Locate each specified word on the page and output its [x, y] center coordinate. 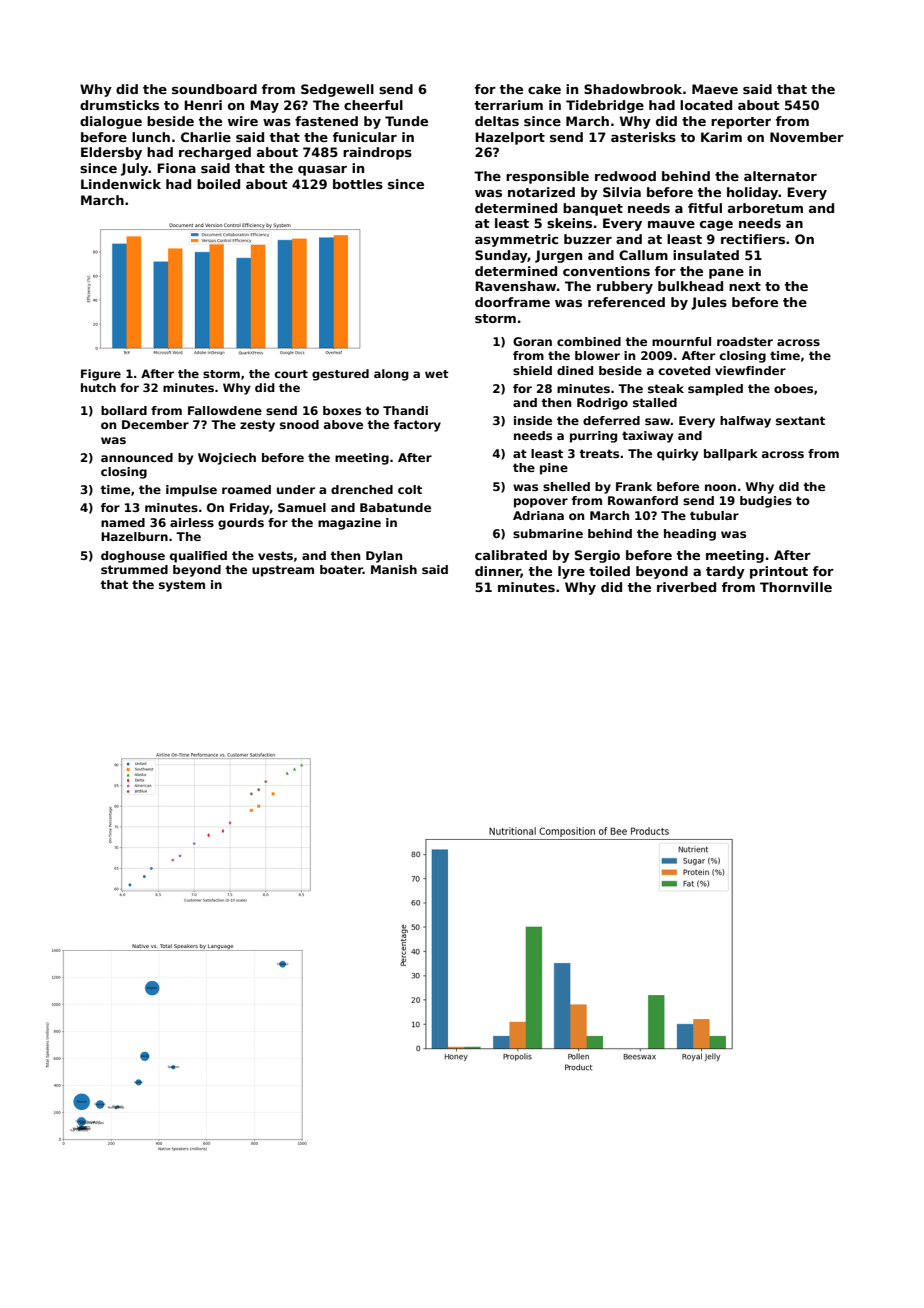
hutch [98, 387]
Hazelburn [134, 536]
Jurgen [558, 256]
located [706, 105]
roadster [745, 341]
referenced [626, 302]
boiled [218, 184]
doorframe [512, 302]
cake [544, 89]
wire [243, 121]
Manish [394, 569]
